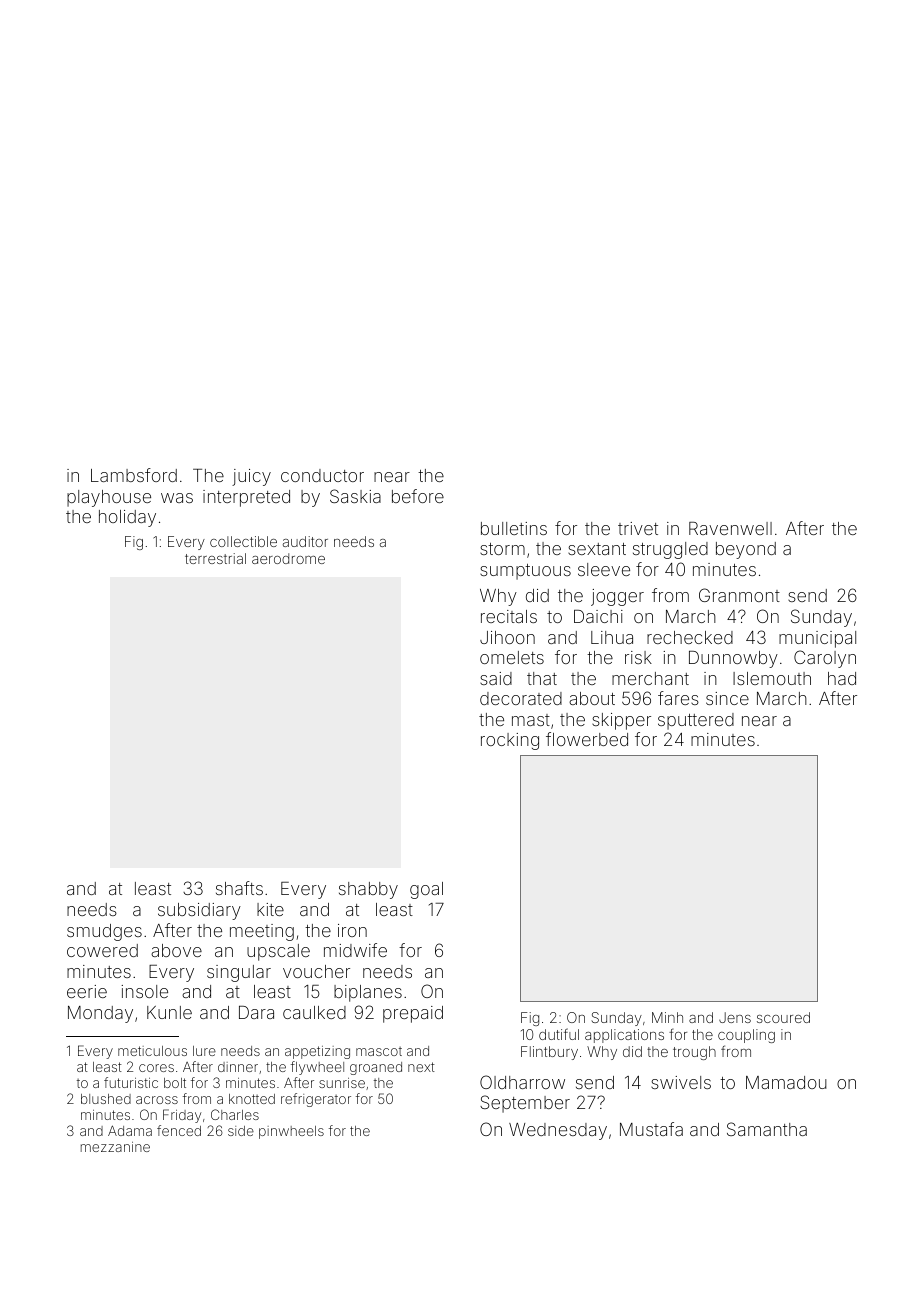 The image size is (924, 1311). What do you see at coordinates (507, 637) in the image?
I see `Jihoon` at bounding box center [507, 637].
